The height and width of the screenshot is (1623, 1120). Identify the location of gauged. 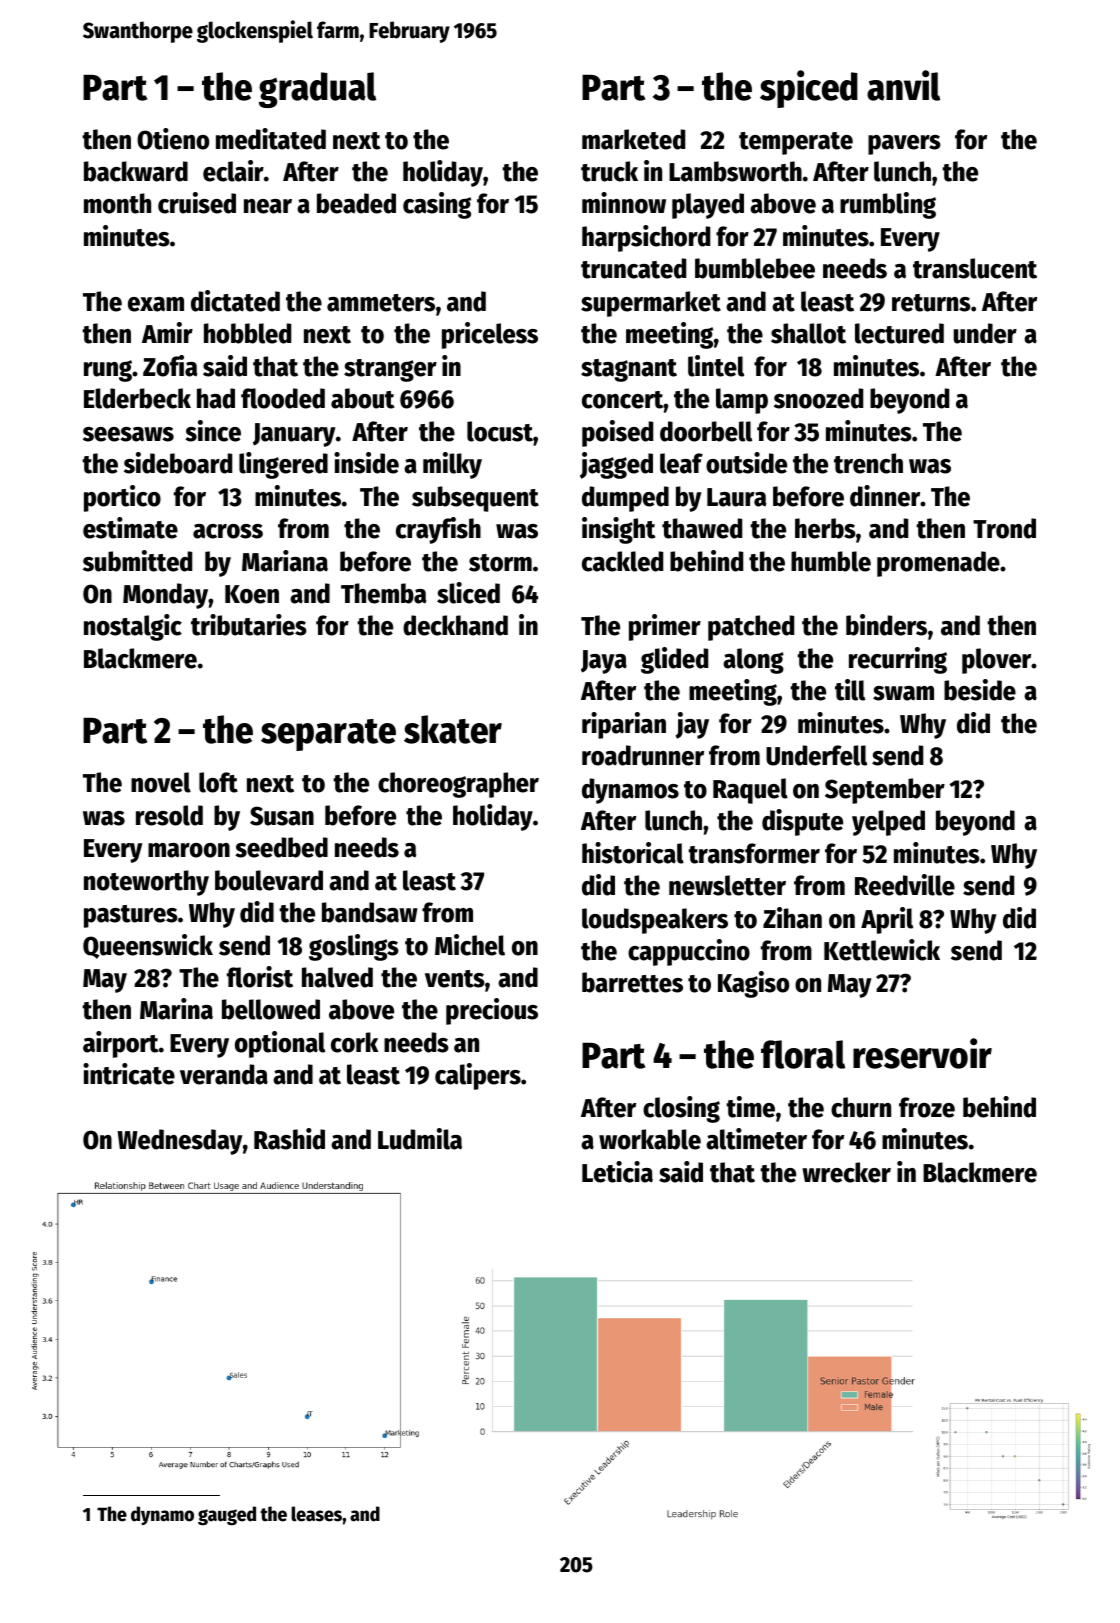
(227, 1515).
